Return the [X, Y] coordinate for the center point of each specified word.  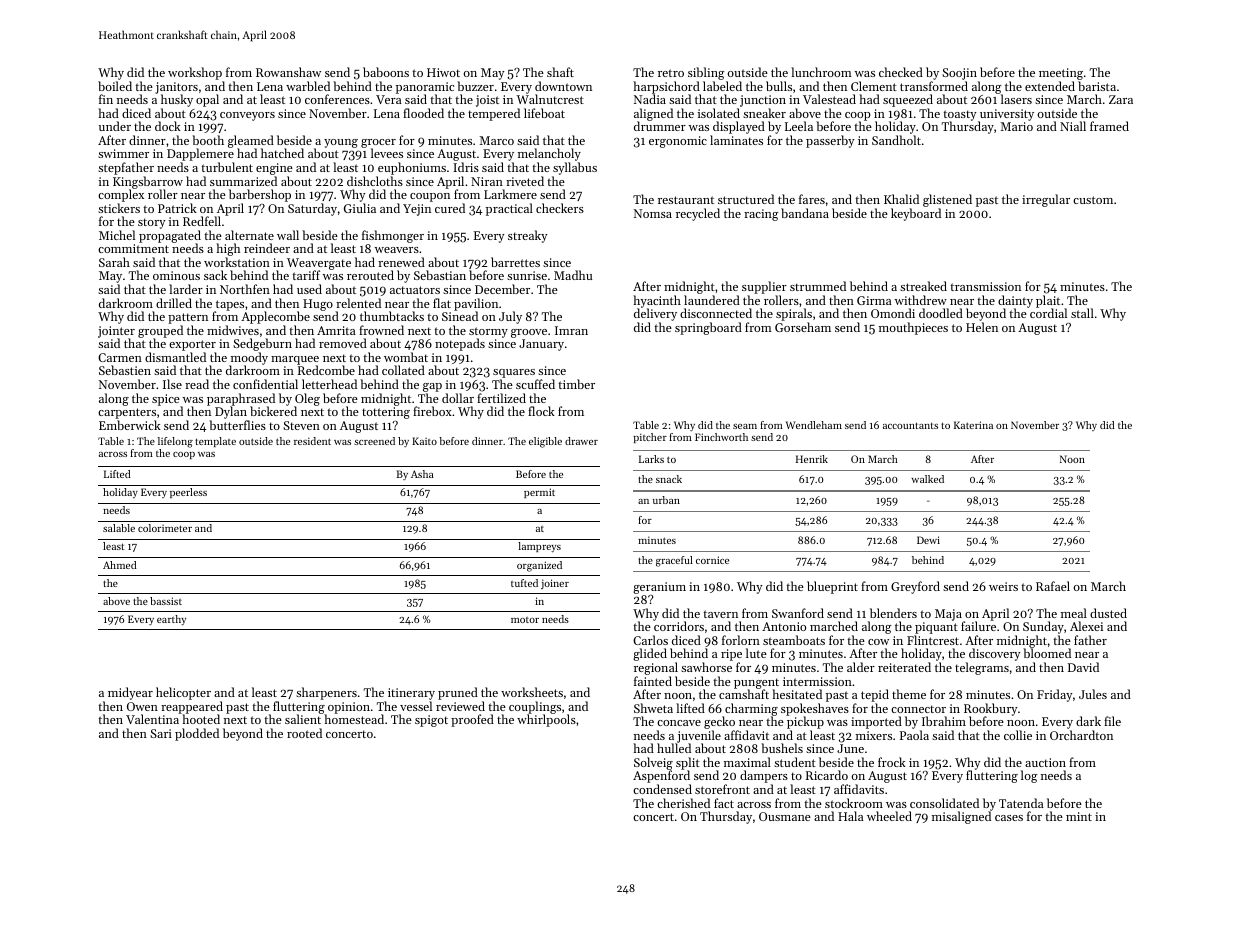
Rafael [1053, 586]
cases [1009, 818]
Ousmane [785, 816]
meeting [1061, 74]
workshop [195, 73]
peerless [188, 493]
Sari [161, 733]
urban [666, 500]
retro [671, 73]
